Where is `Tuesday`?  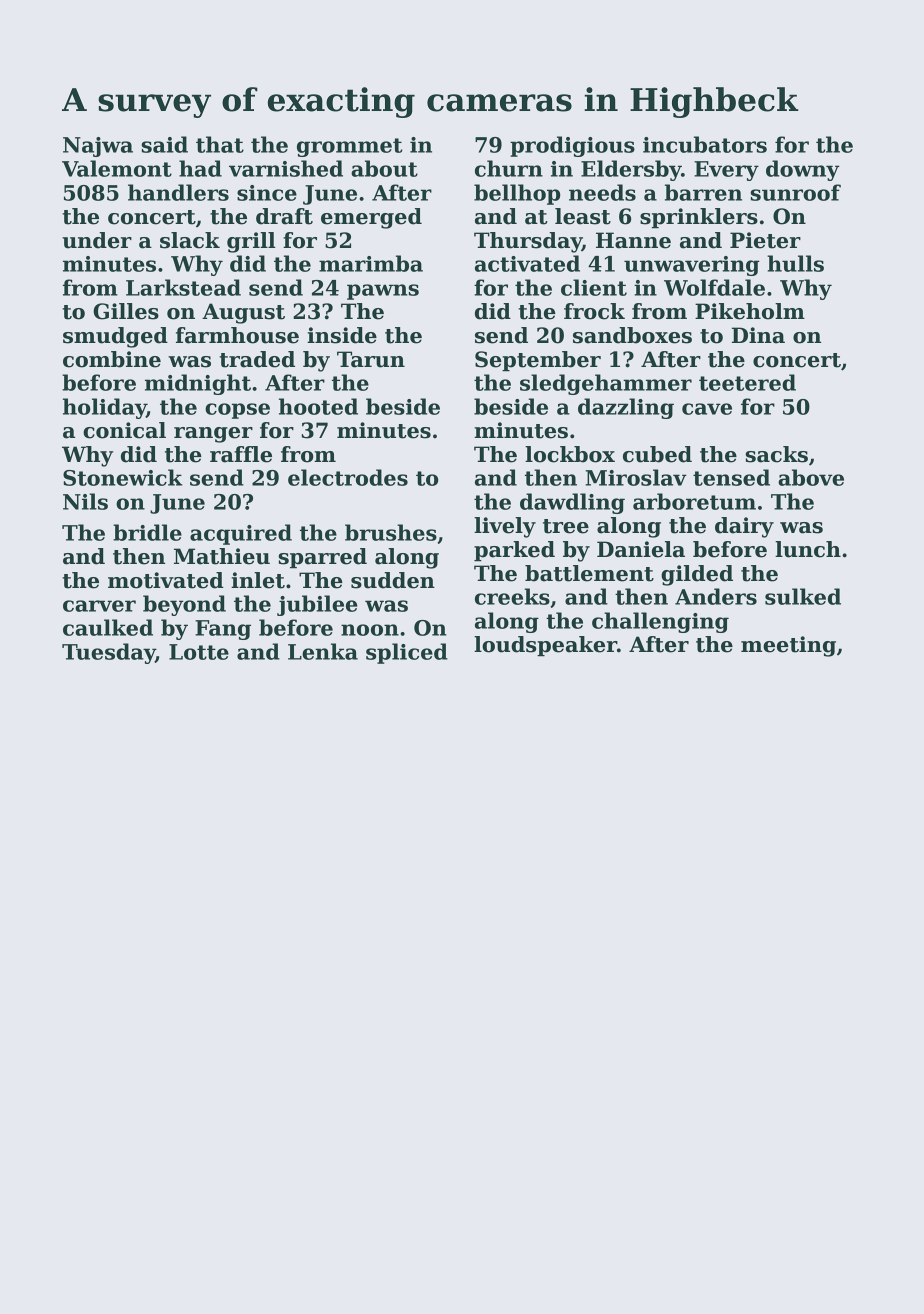
Tuesday is located at coordinates (108, 653).
